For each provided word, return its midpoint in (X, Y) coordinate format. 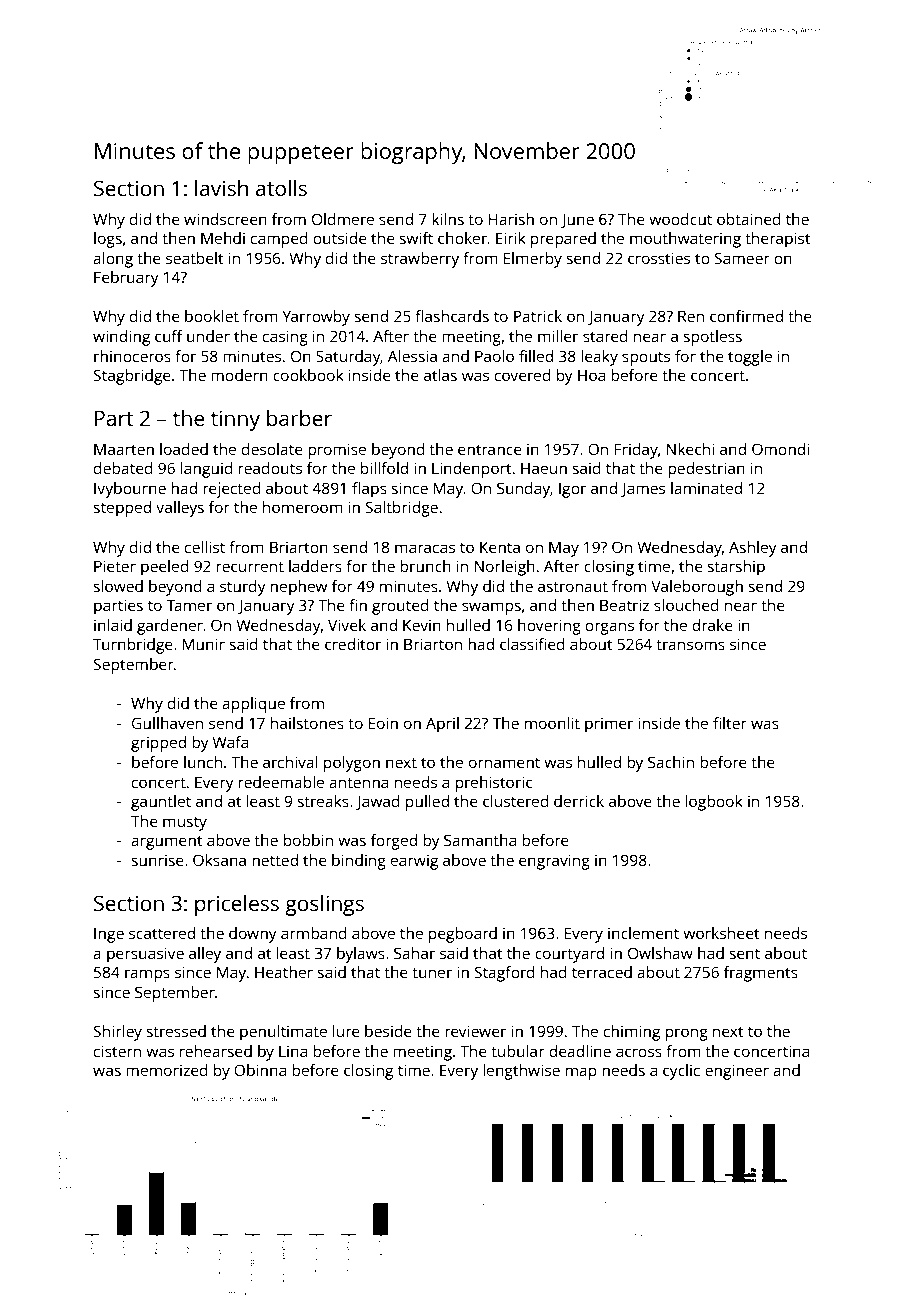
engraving (554, 862)
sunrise (157, 860)
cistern (117, 1051)
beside (388, 1031)
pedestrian (706, 470)
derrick (579, 801)
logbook (714, 803)
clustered (516, 801)
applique (253, 705)
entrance (490, 449)
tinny (235, 420)
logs (108, 240)
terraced (602, 972)
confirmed (746, 316)
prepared (563, 240)
